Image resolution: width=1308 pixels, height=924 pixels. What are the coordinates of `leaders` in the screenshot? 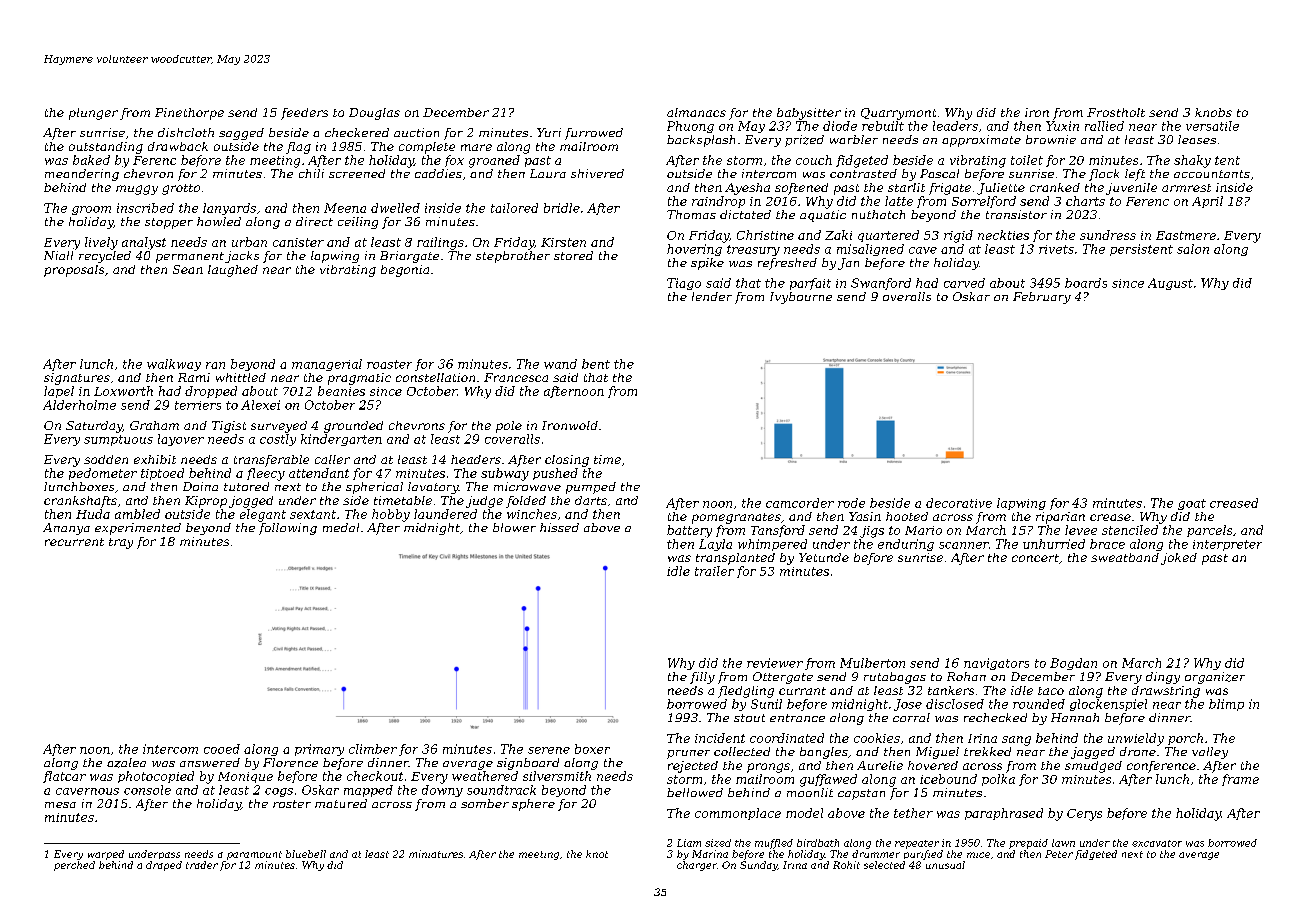 It's located at (955, 126).
